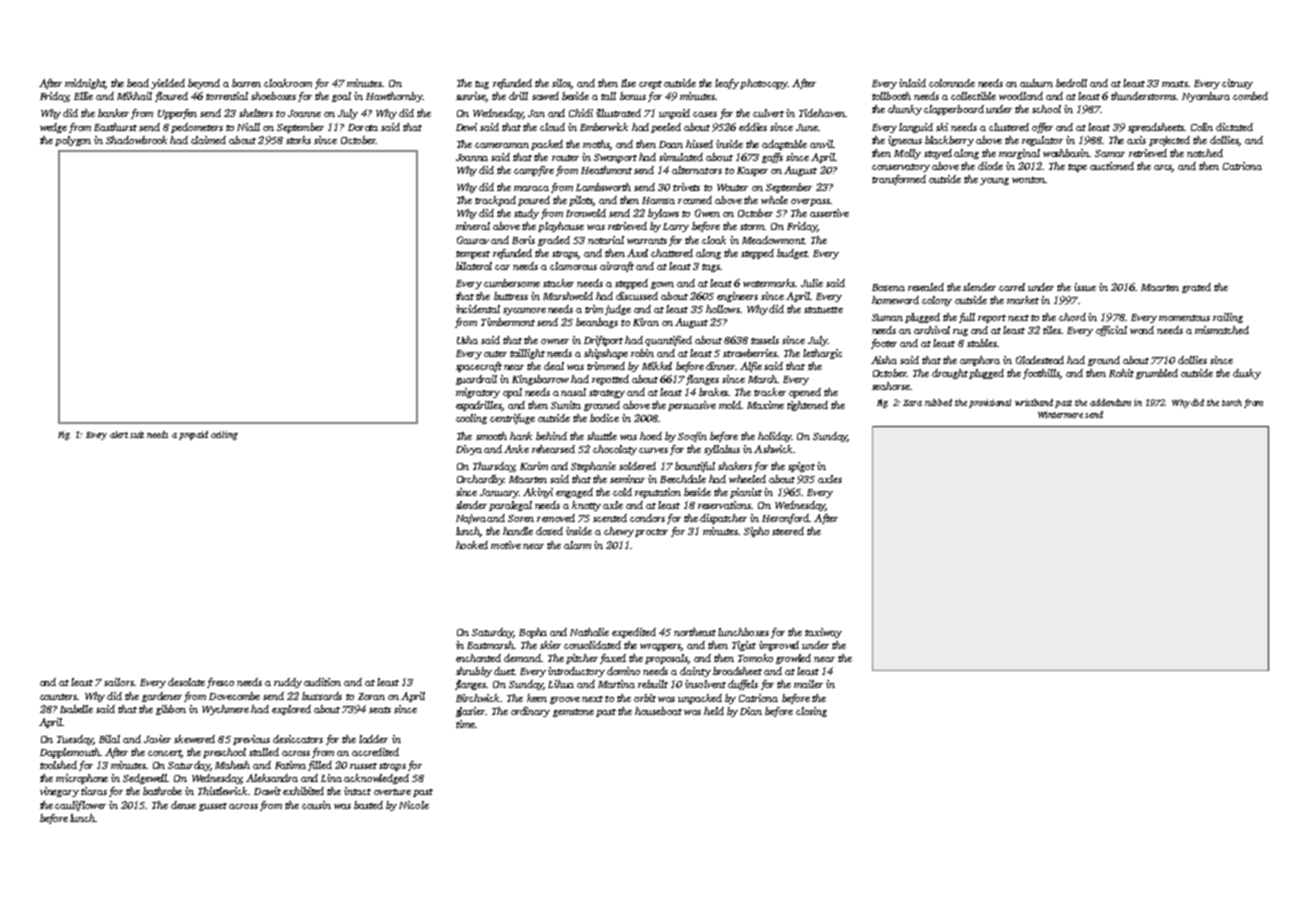 This screenshot has height=924, width=1308. Describe the element at coordinates (392, 792) in the screenshot. I see `overture` at that location.
